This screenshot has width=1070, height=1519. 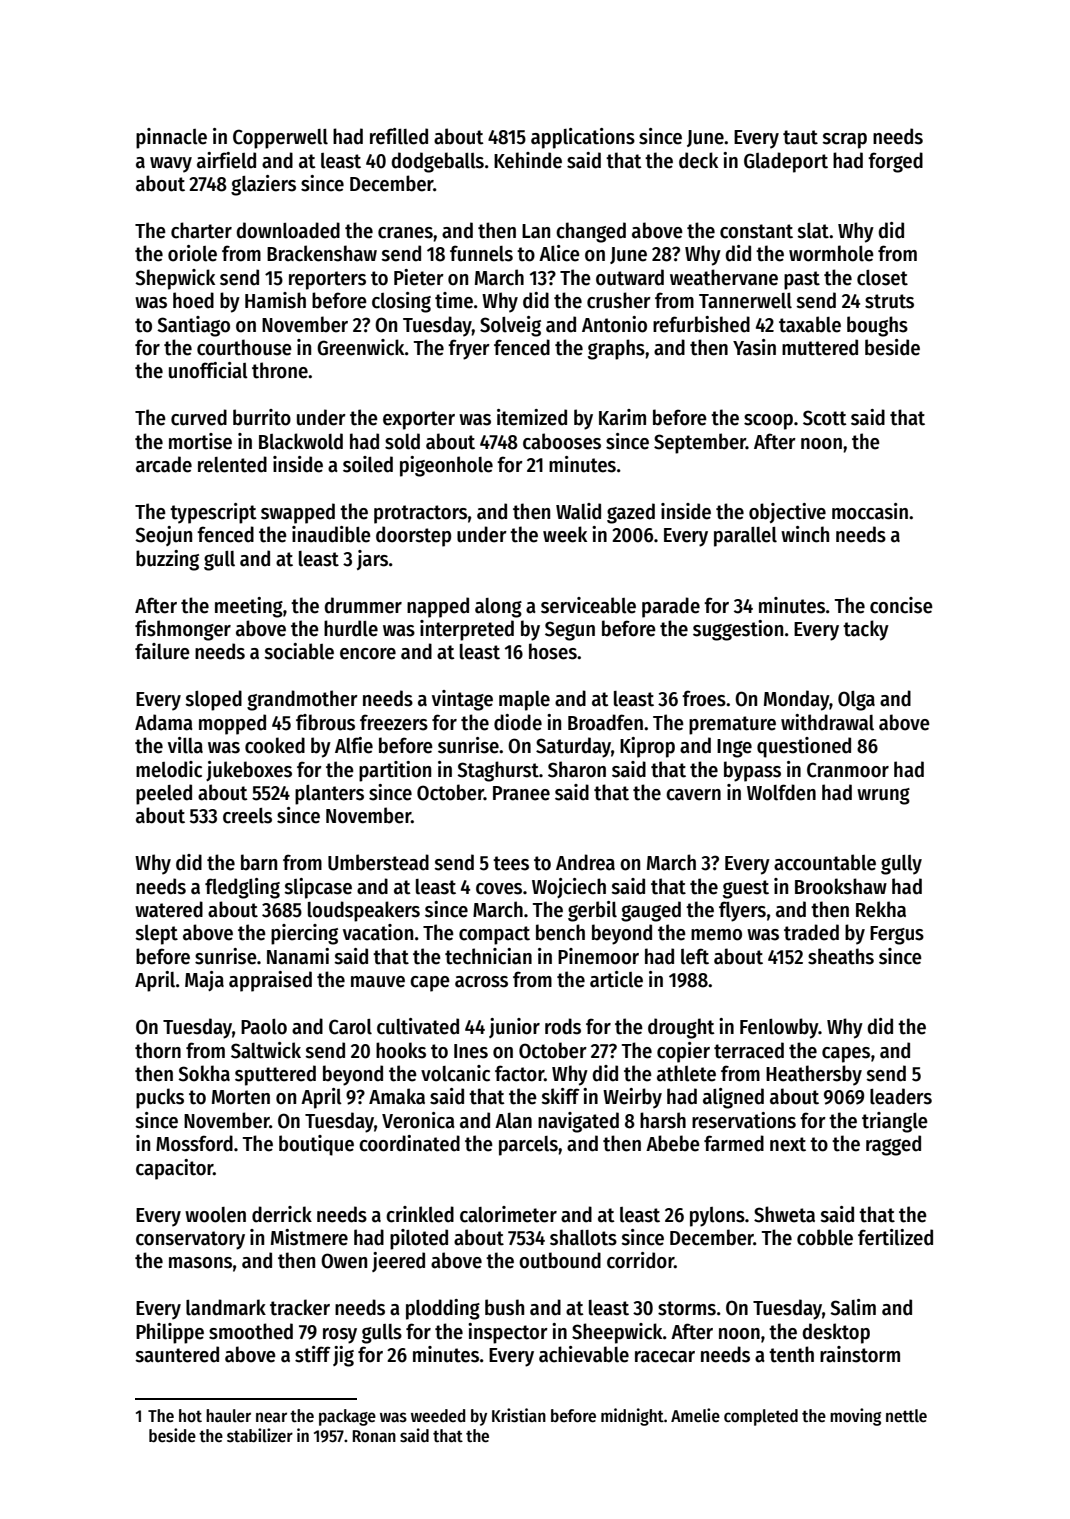 What do you see at coordinates (614, 324) in the screenshot?
I see `Antonio` at bounding box center [614, 324].
